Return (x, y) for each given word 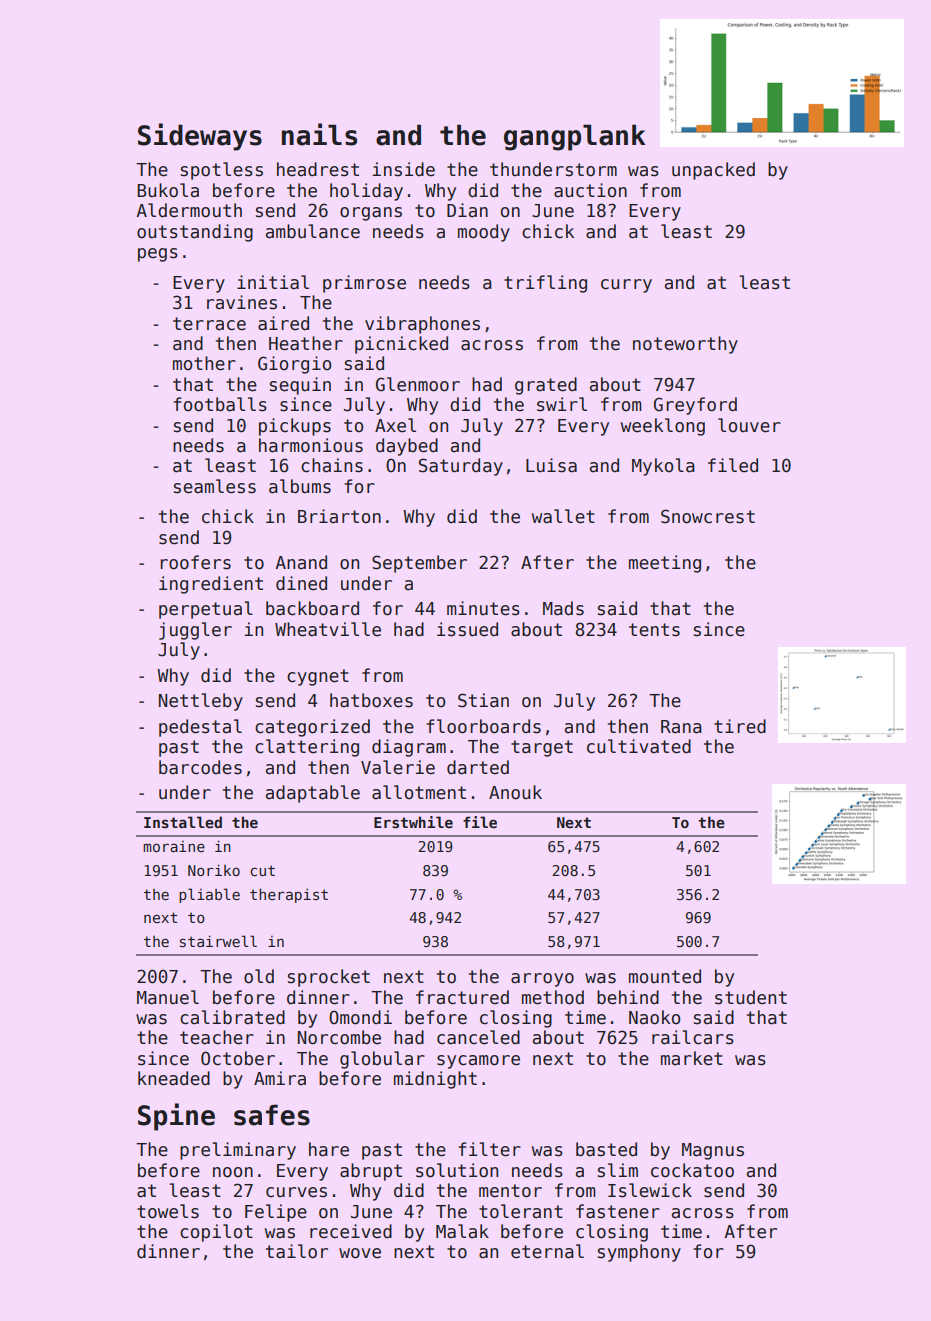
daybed (407, 447)
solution (457, 1170)
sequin (300, 386)
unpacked (713, 171)
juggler (195, 631)
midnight (435, 1080)
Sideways (200, 137)
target (542, 748)
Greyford (695, 406)
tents (654, 630)
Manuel (168, 997)
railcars (693, 1037)
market (692, 1058)
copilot (216, 1233)
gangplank (575, 137)
